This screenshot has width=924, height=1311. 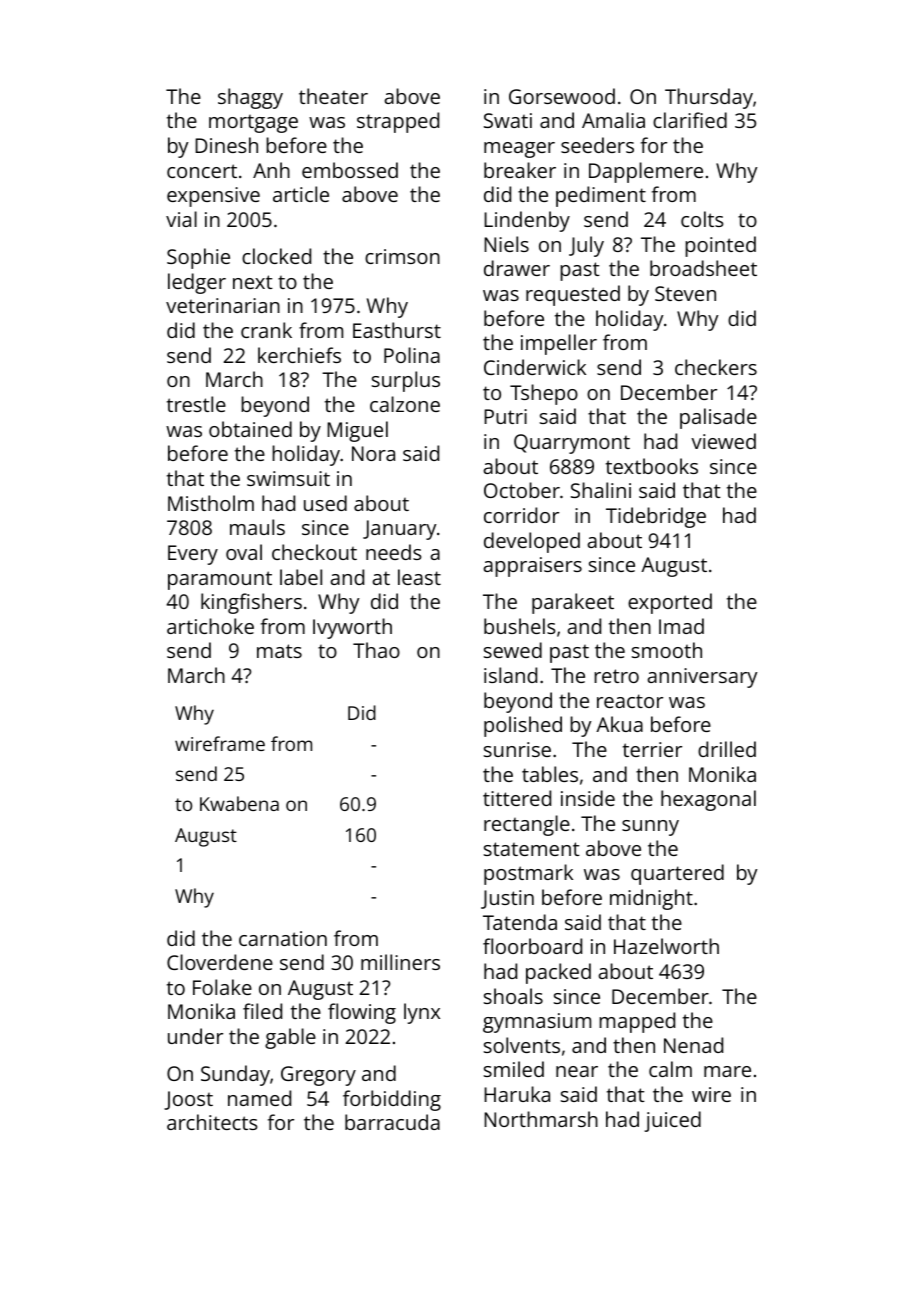 What do you see at coordinates (279, 651) in the screenshot?
I see `mats` at bounding box center [279, 651].
